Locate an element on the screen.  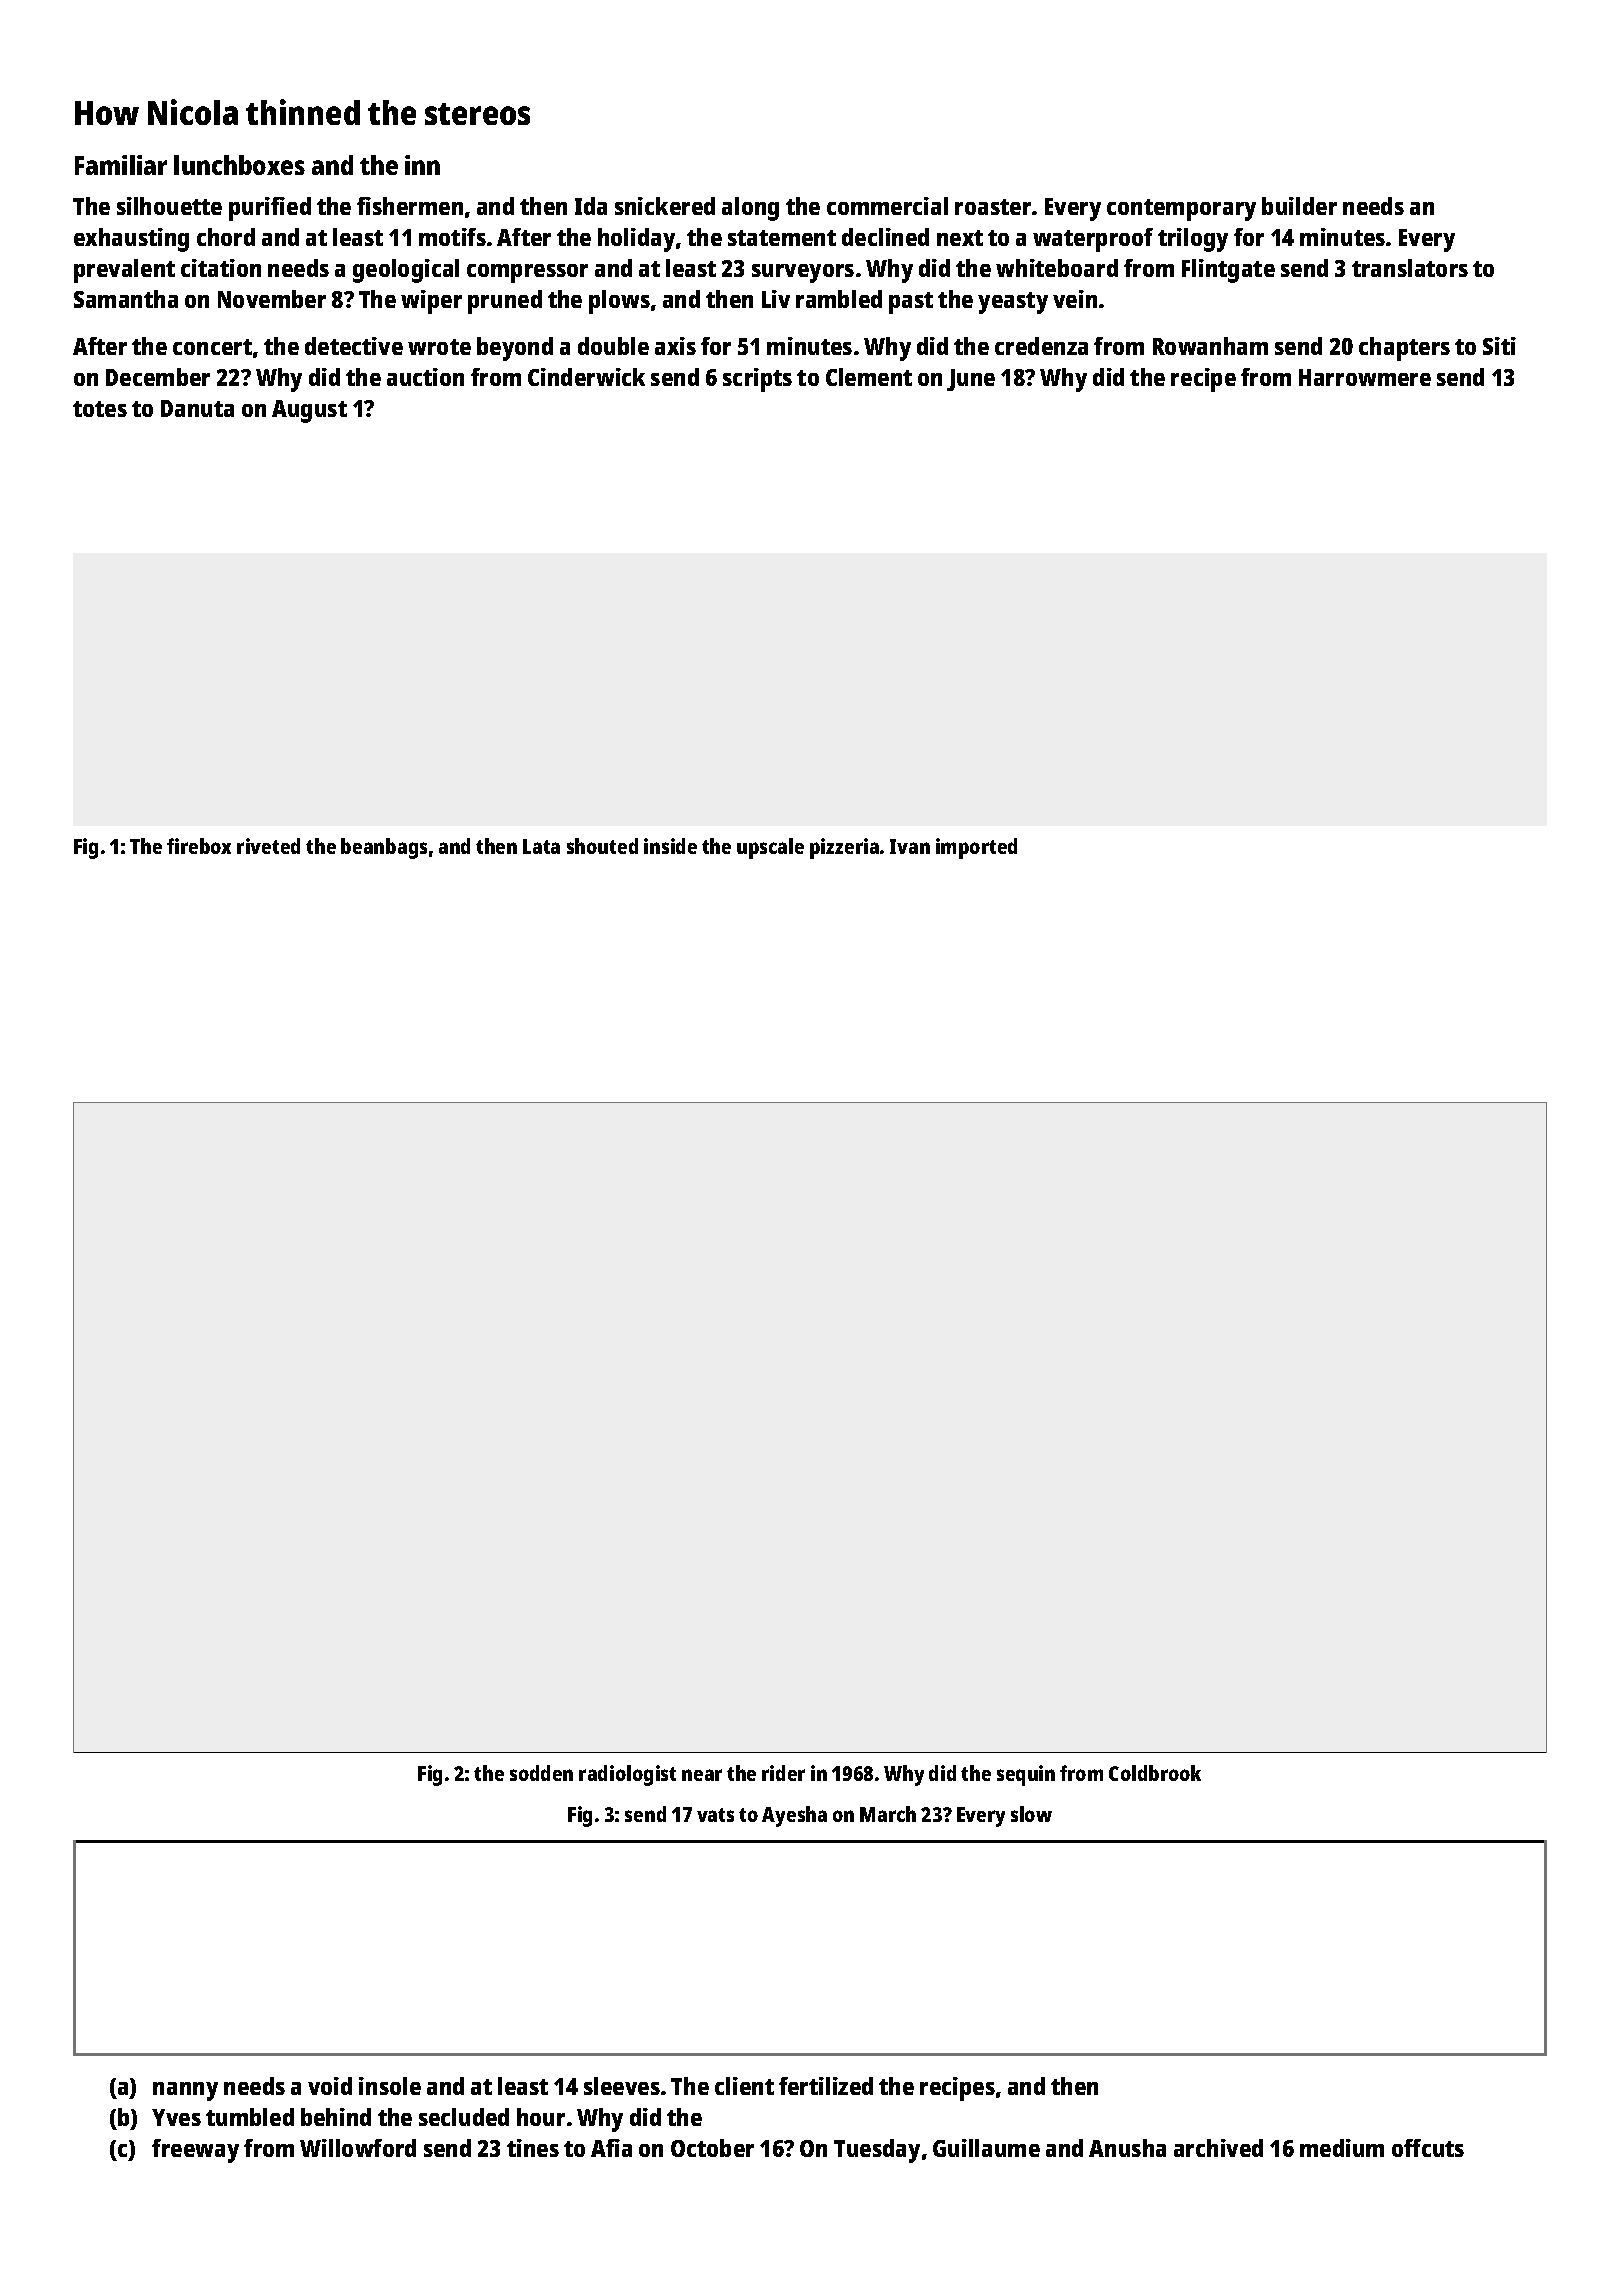
rider is located at coordinates (783, 1773).
